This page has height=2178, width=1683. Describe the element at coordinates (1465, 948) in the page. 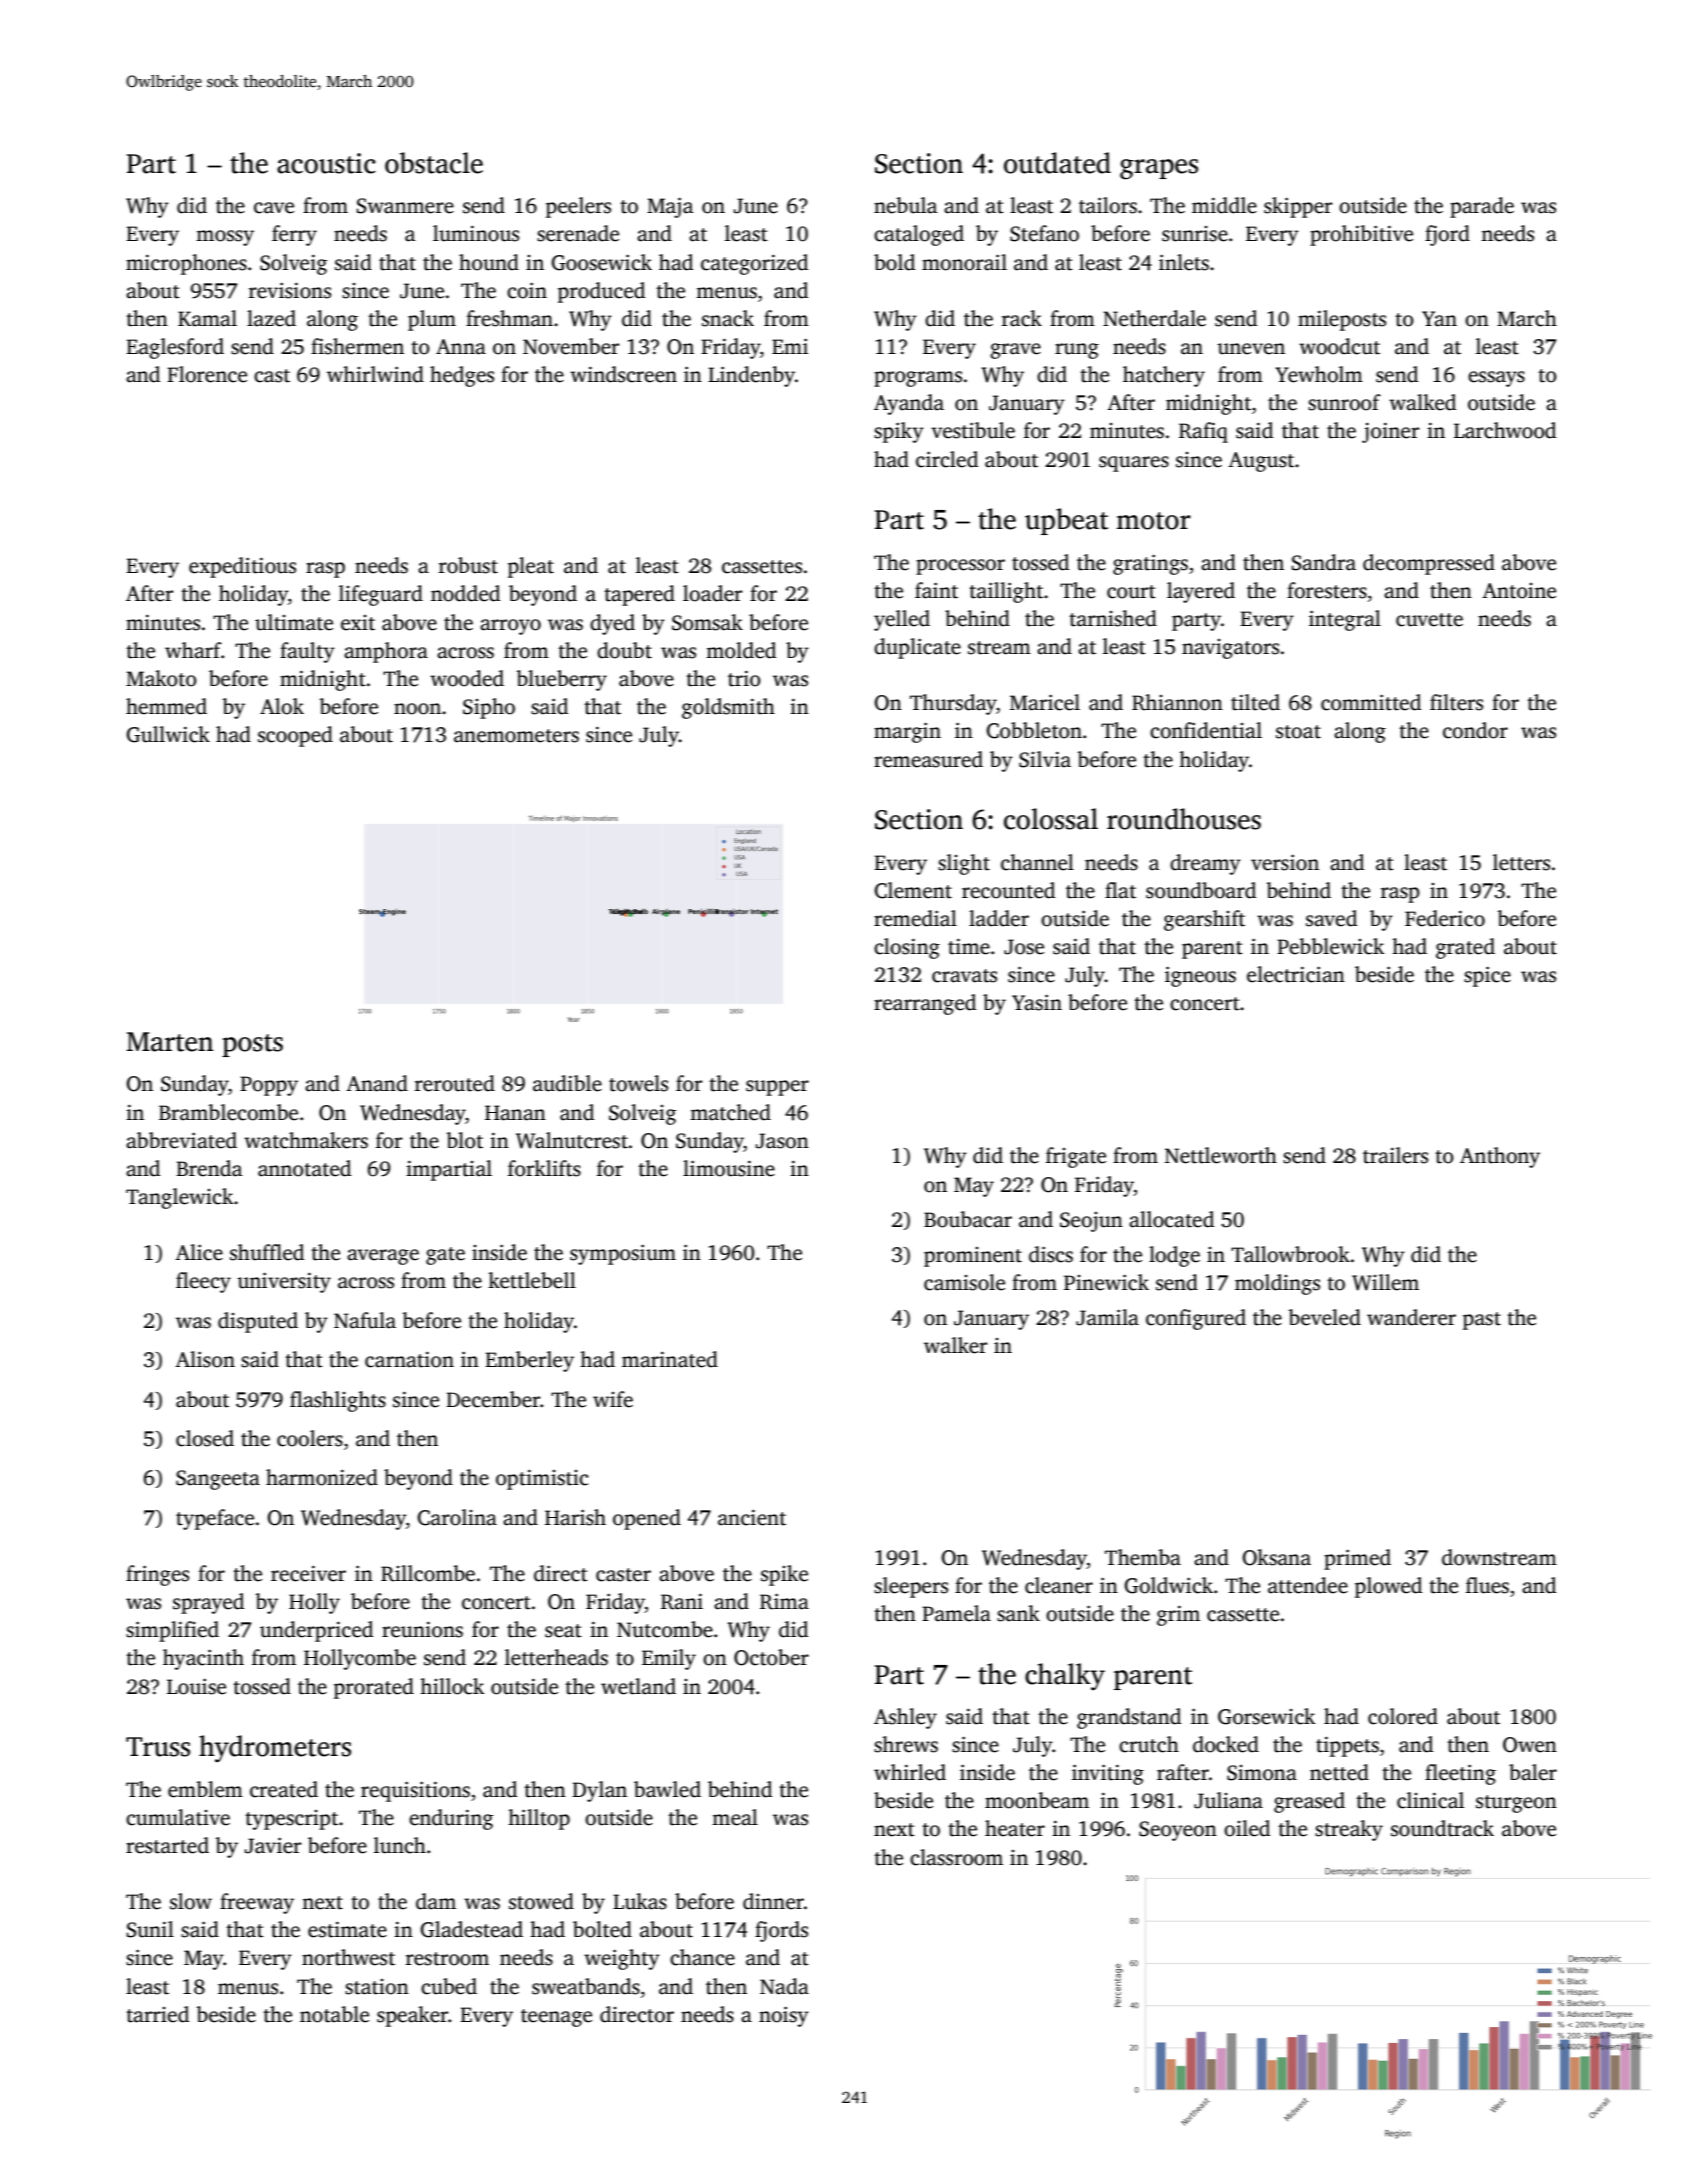

I see `grated` at that location.
